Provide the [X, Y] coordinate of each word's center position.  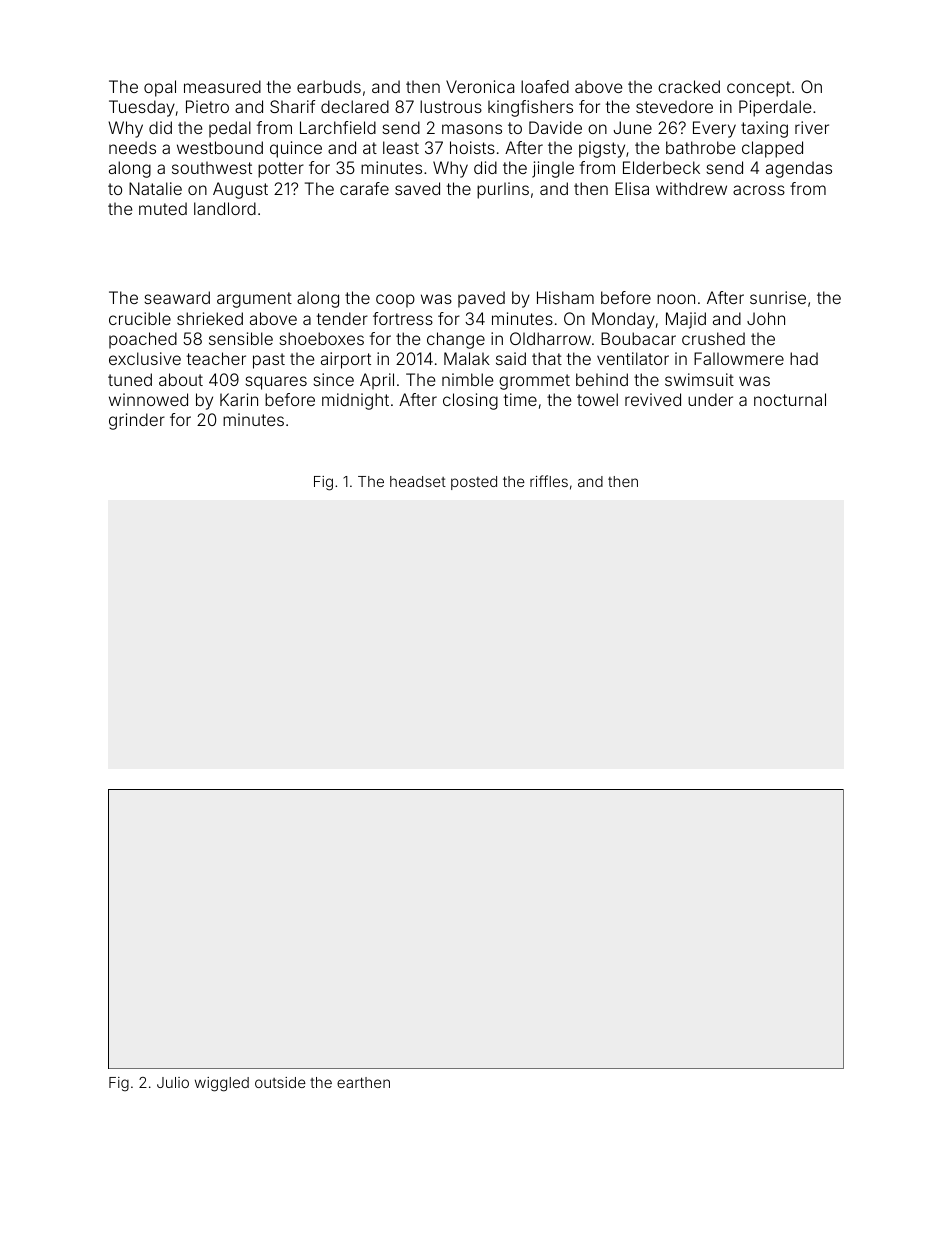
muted [163, 208]
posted [474, 483]
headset [418, 481]
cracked [689, 86]
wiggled [222, 1084]
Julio [173, 1082]
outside [280, 1082]
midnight [355, 401]
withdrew [691, 188]
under [710, 399]
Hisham [565, 297]
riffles [549, 481]
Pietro [207, 106]
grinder [137, 421]
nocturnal [790, 399]
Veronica [480, 86]
